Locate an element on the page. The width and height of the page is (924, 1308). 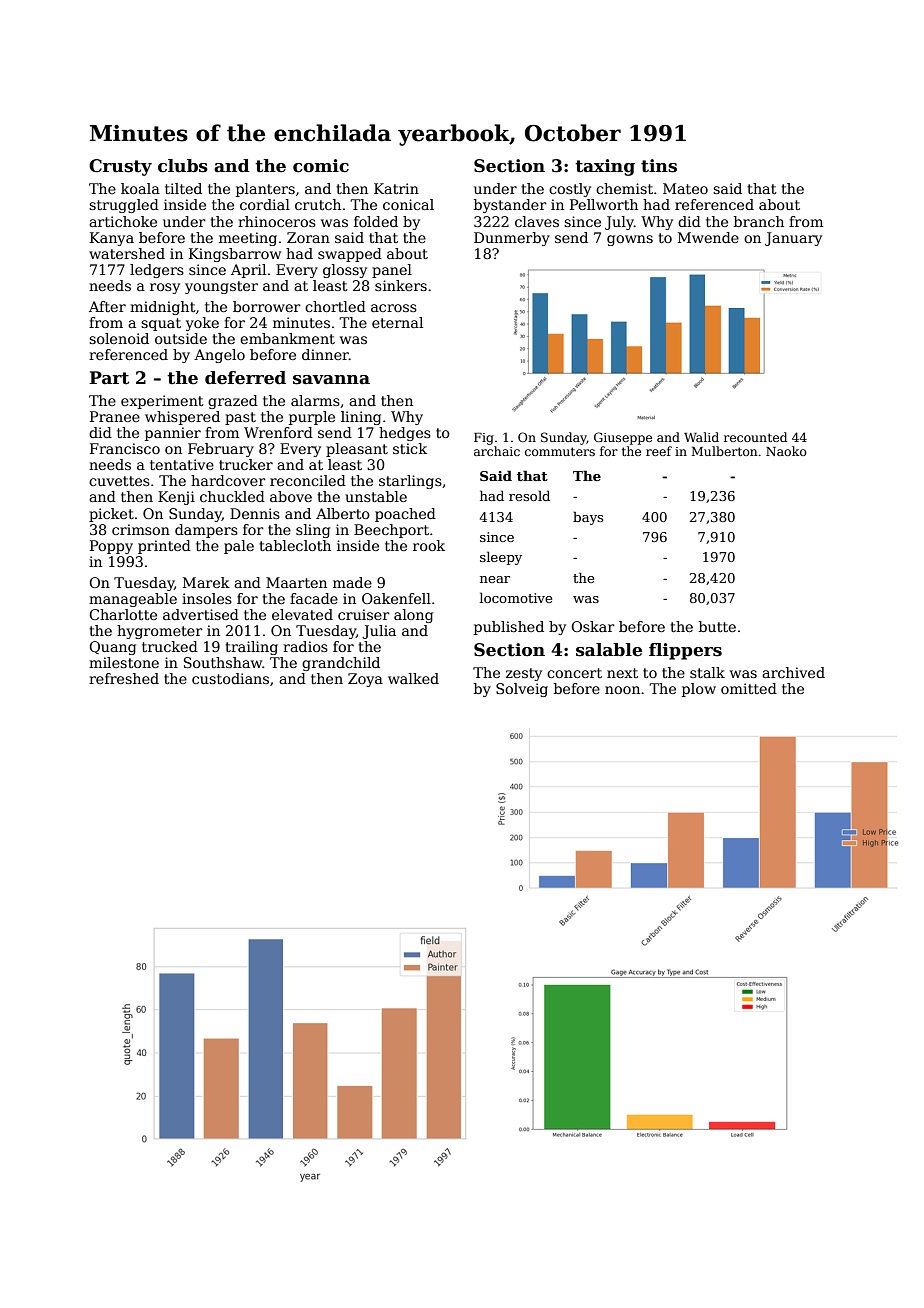
insoles is located at coordinates (207, 598).
